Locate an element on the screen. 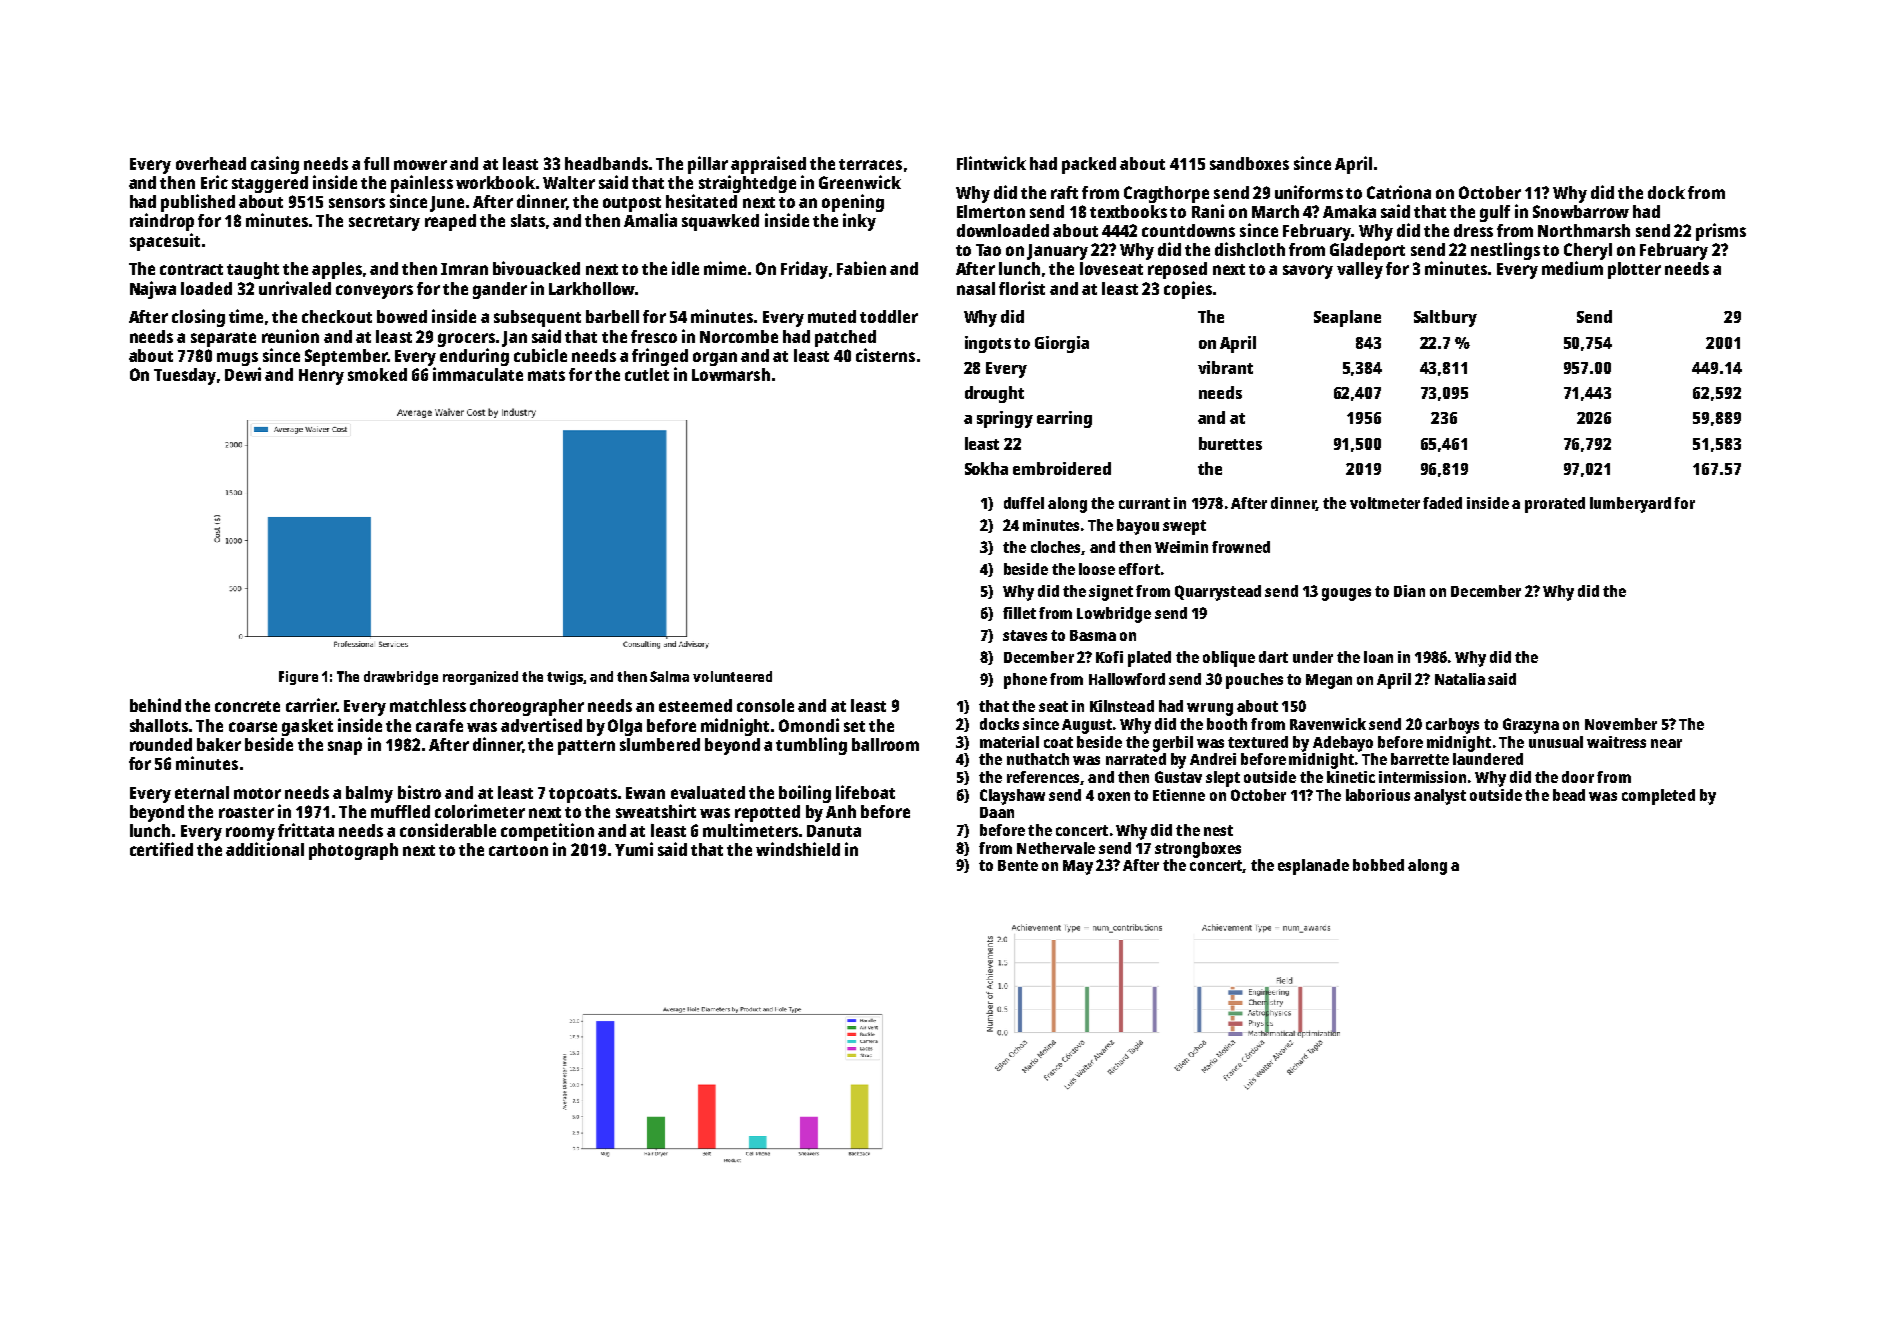 The width and height of the screenshot is (1878, 1328). Dian is located at coordinates (1409, 591).
